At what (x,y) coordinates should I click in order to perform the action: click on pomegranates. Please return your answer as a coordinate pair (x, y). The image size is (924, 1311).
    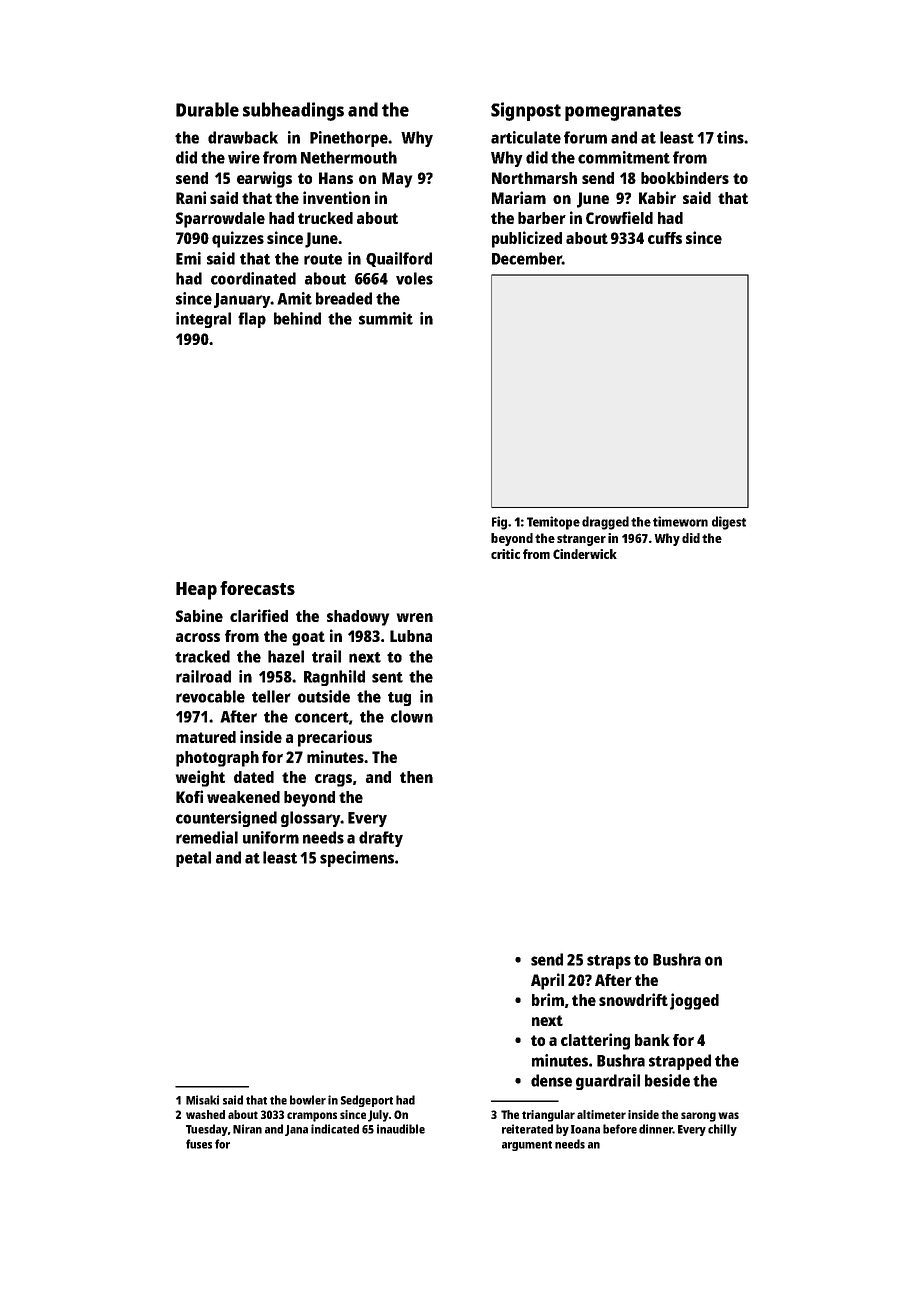
    Looking at the image, I should click on (623, 112).
